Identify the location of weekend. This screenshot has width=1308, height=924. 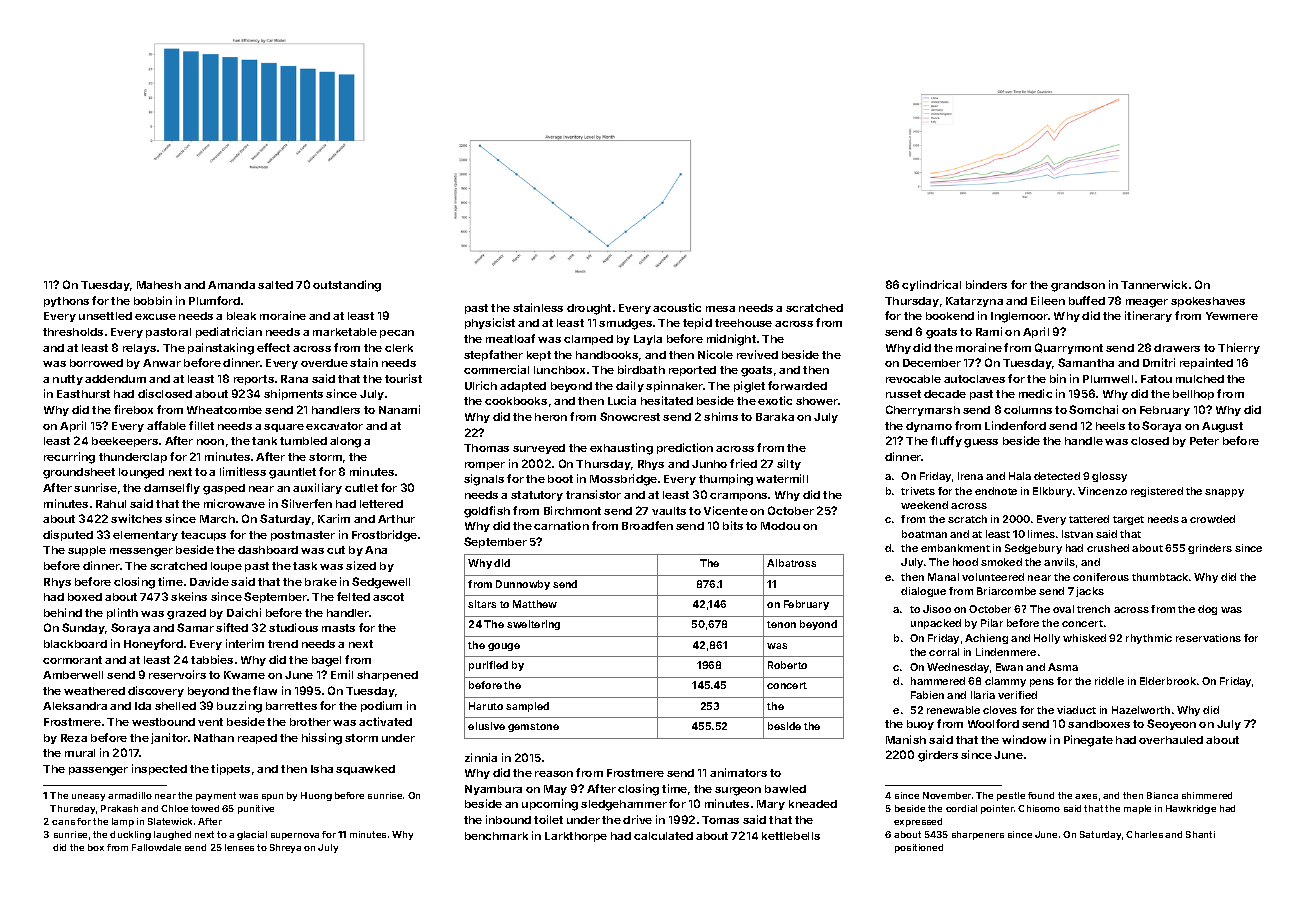
(924, 505).
